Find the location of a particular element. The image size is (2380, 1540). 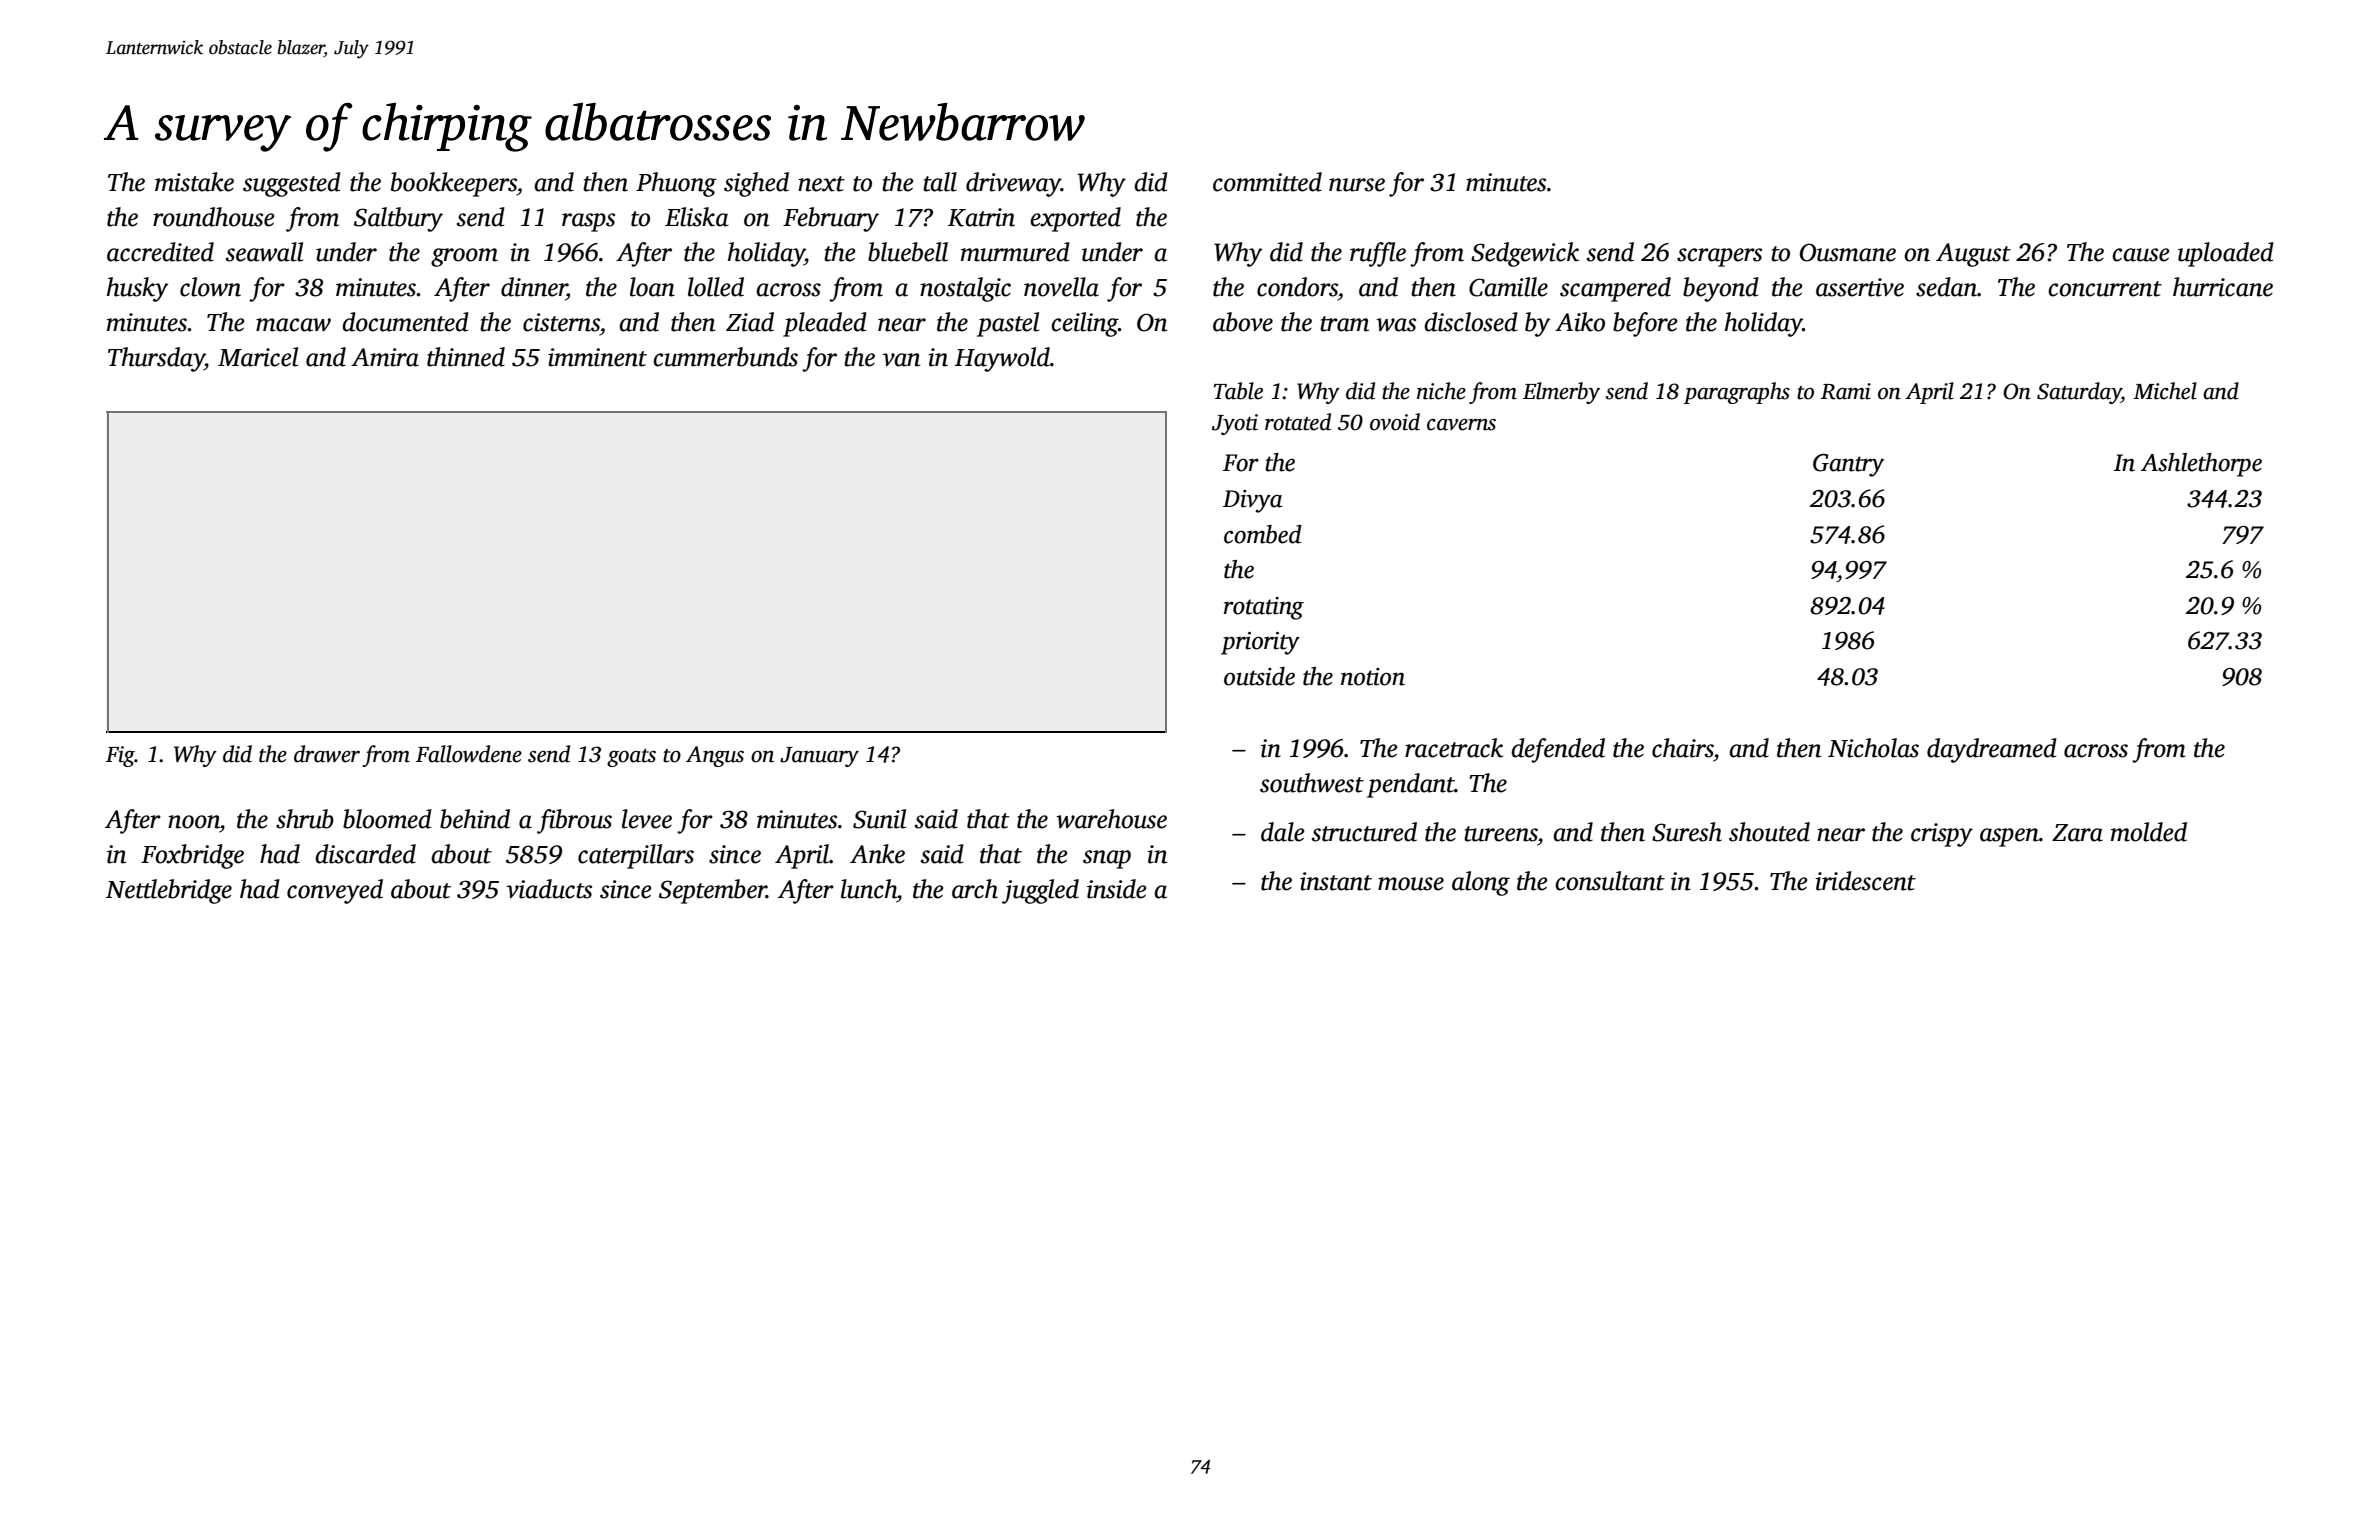

shouted is located at coordinates (1769, 832).
